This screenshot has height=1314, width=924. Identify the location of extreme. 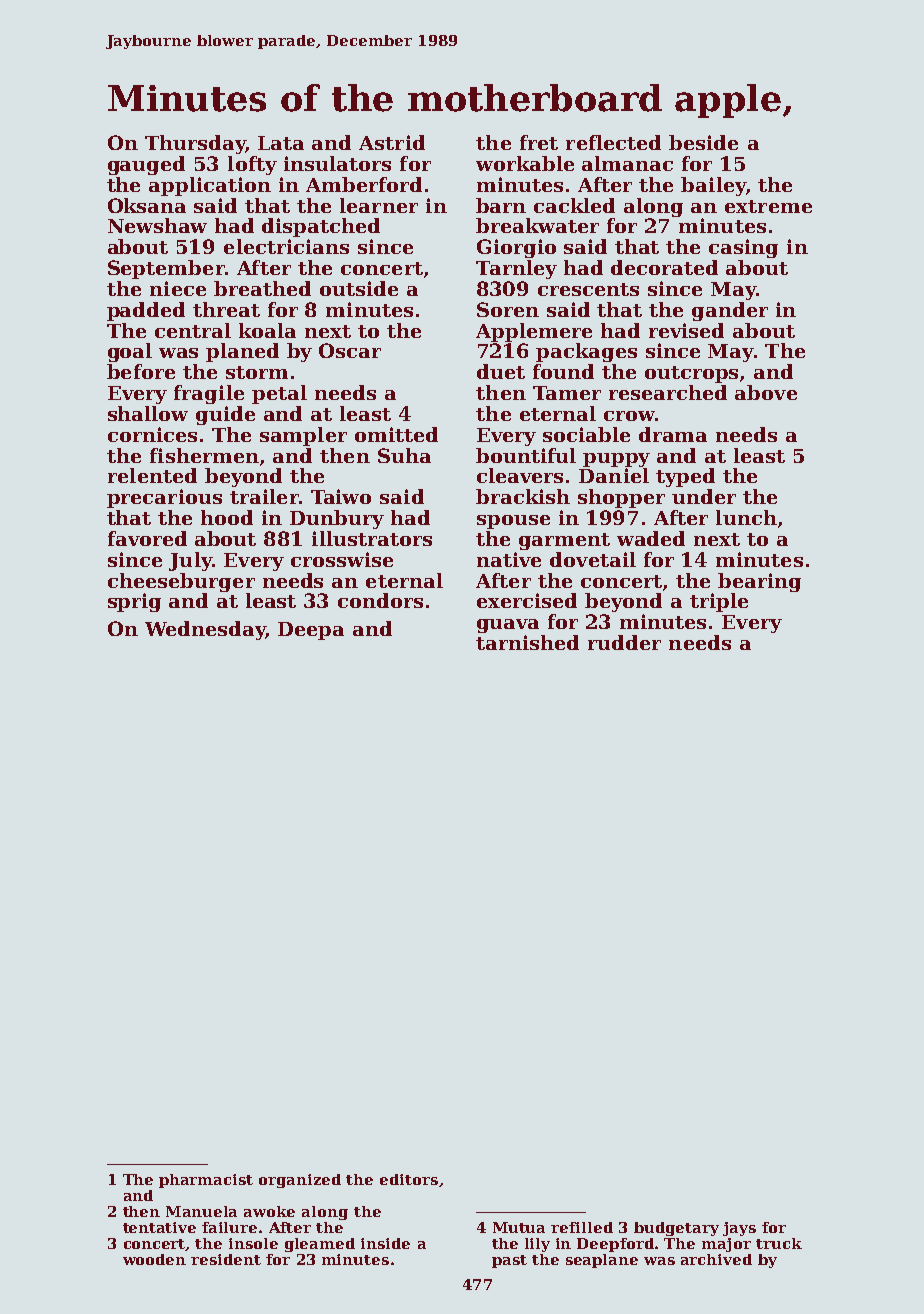
(768, 206).
